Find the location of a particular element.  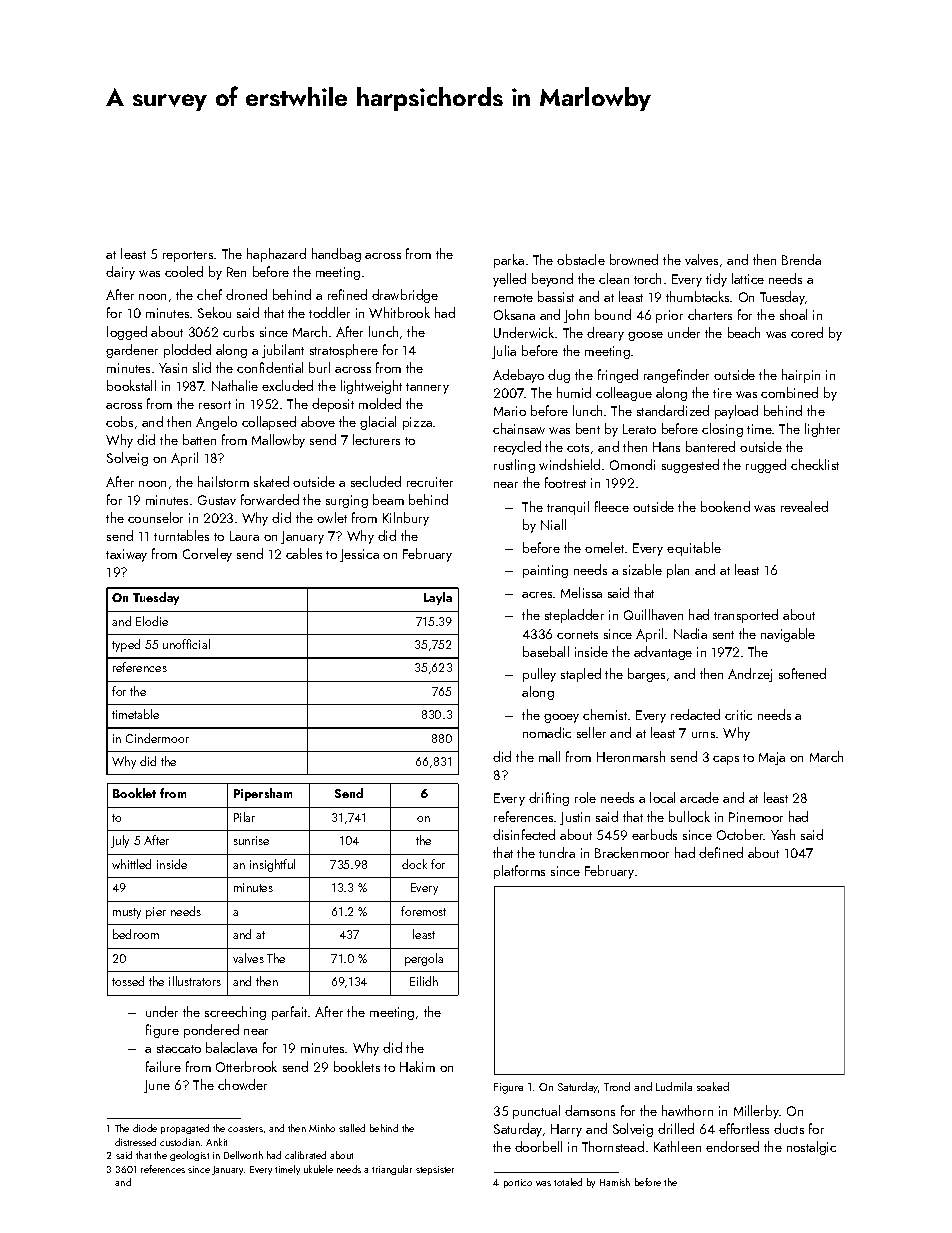

Dellworth is located at coordinates (243, 1155).
